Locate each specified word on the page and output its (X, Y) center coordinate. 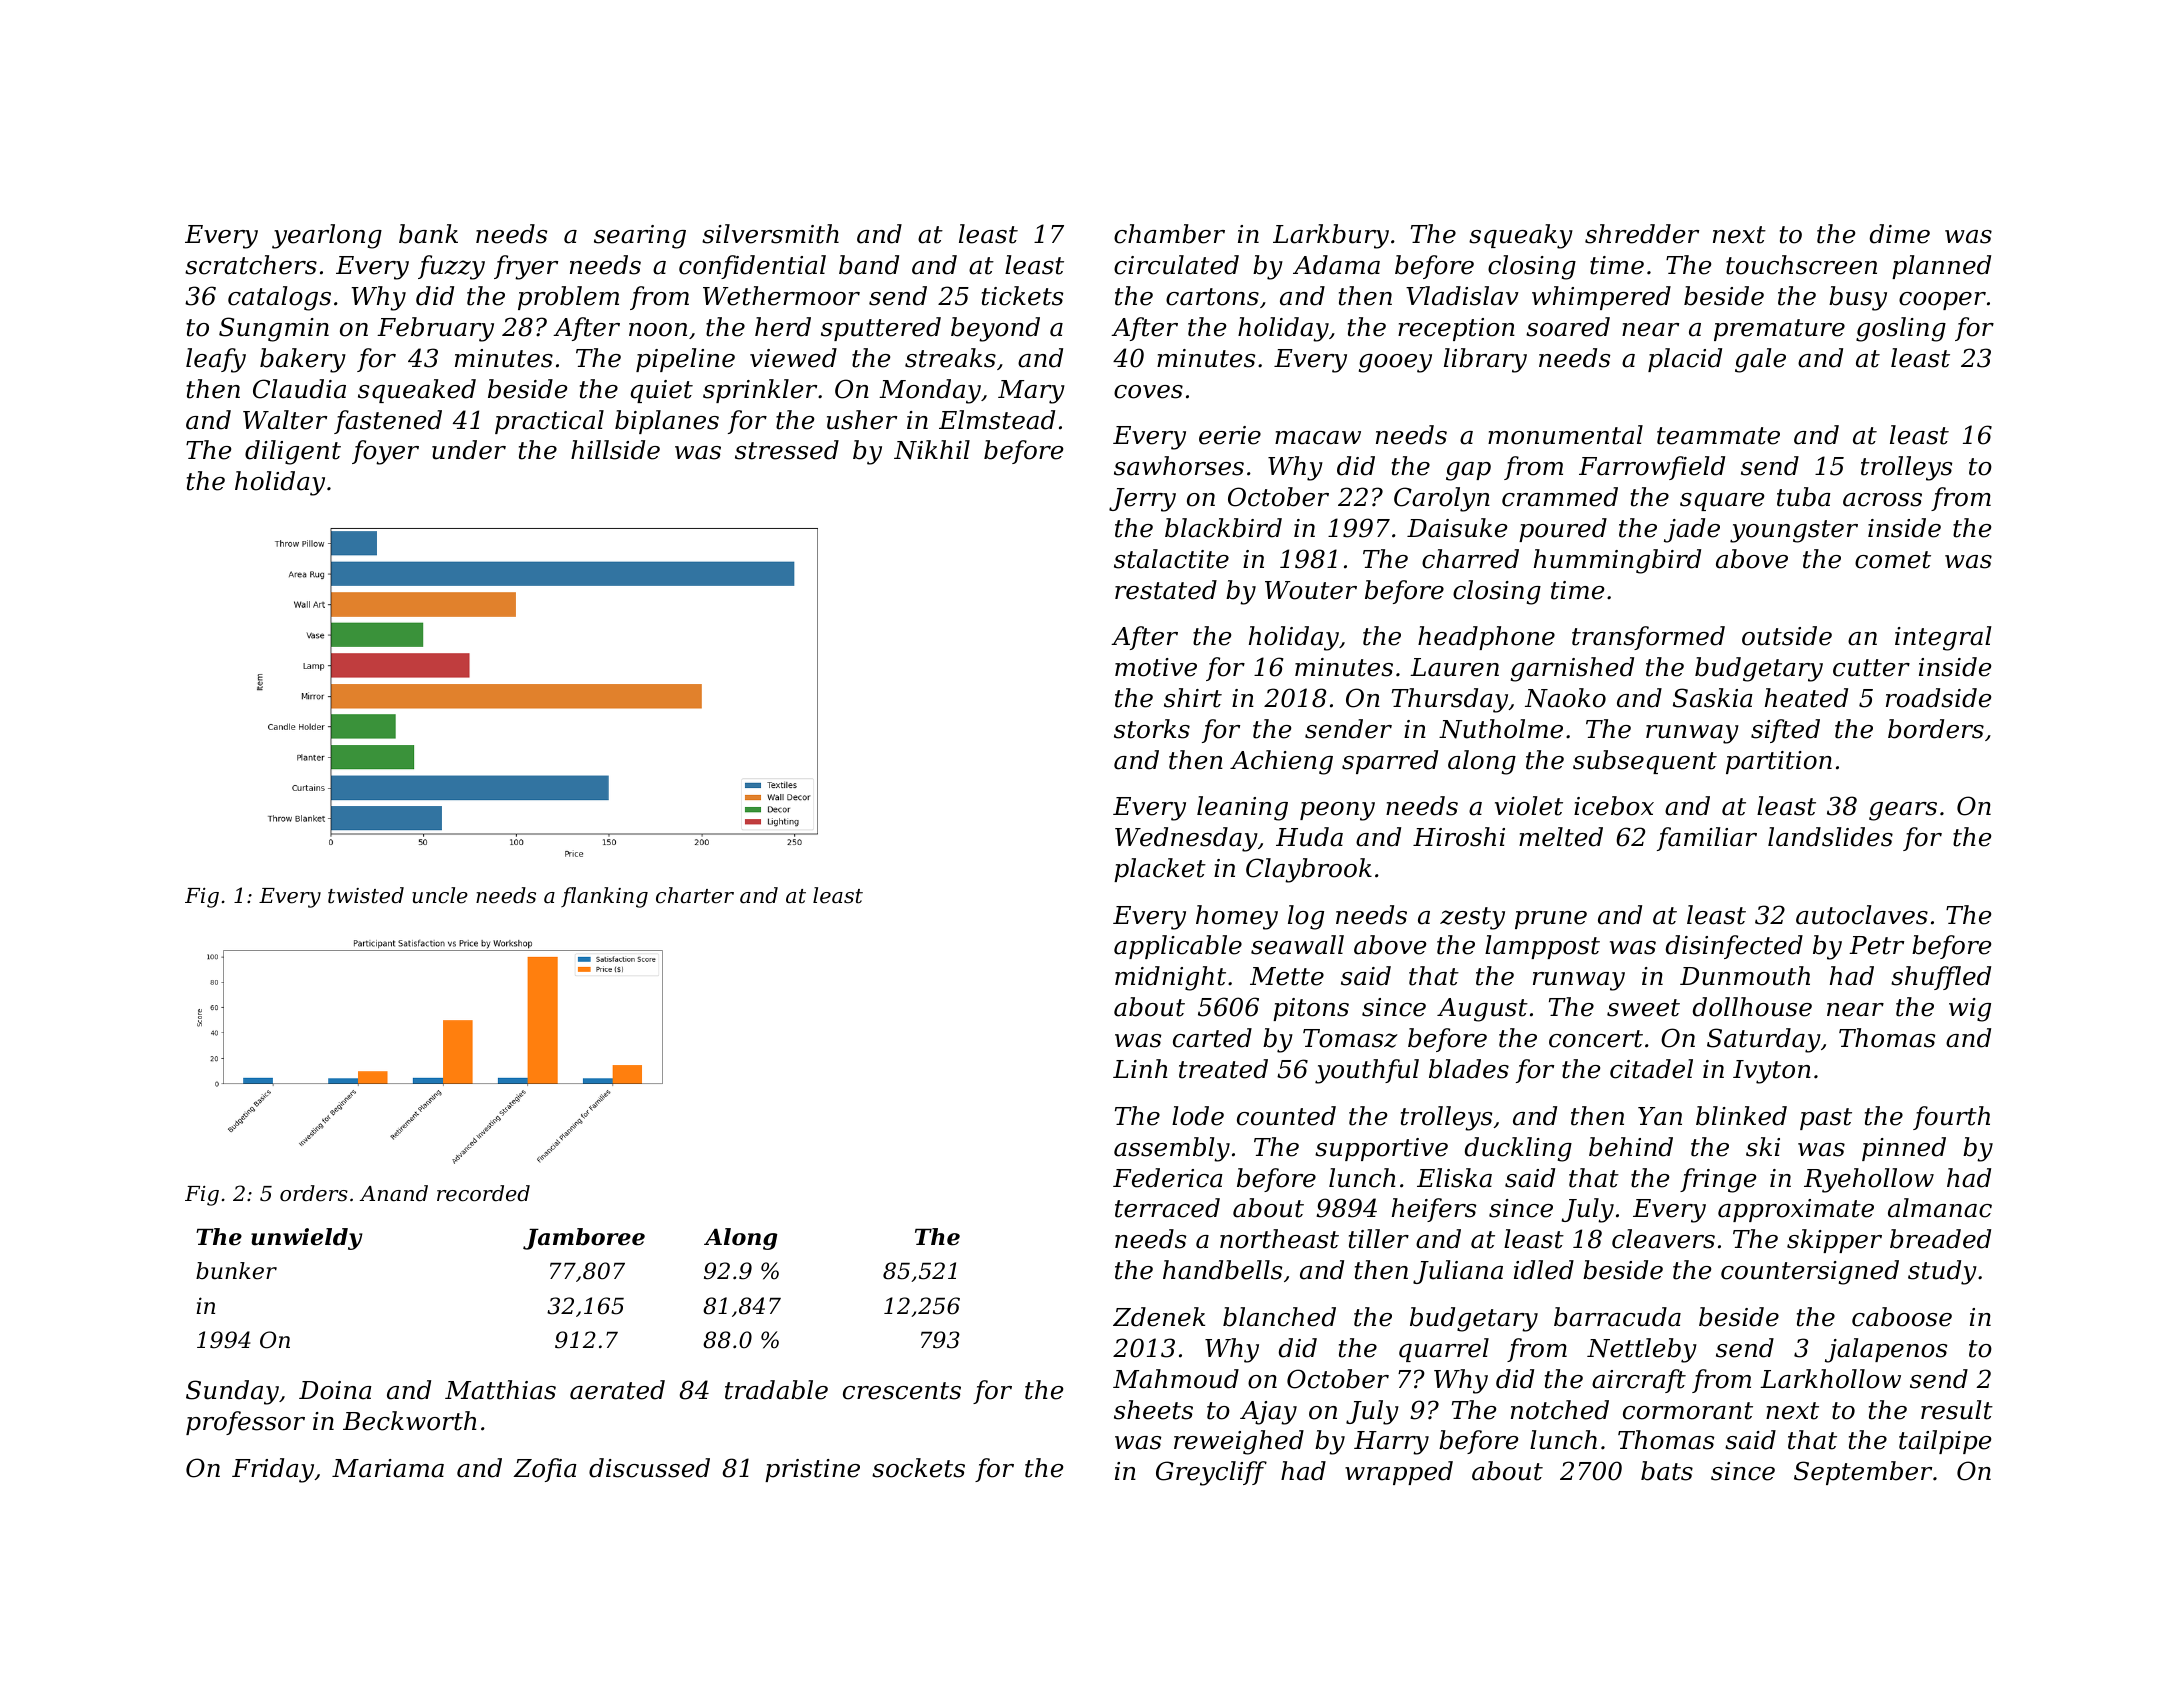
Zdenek (1159, 1317)
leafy (216, 360)
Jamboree (584, 1239)
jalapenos (1886, 1350)
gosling (1901, 329)
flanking (604, 897)
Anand (394, 1193)
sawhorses (1179, 466)
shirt (1193, 698)
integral (1943, 638)
